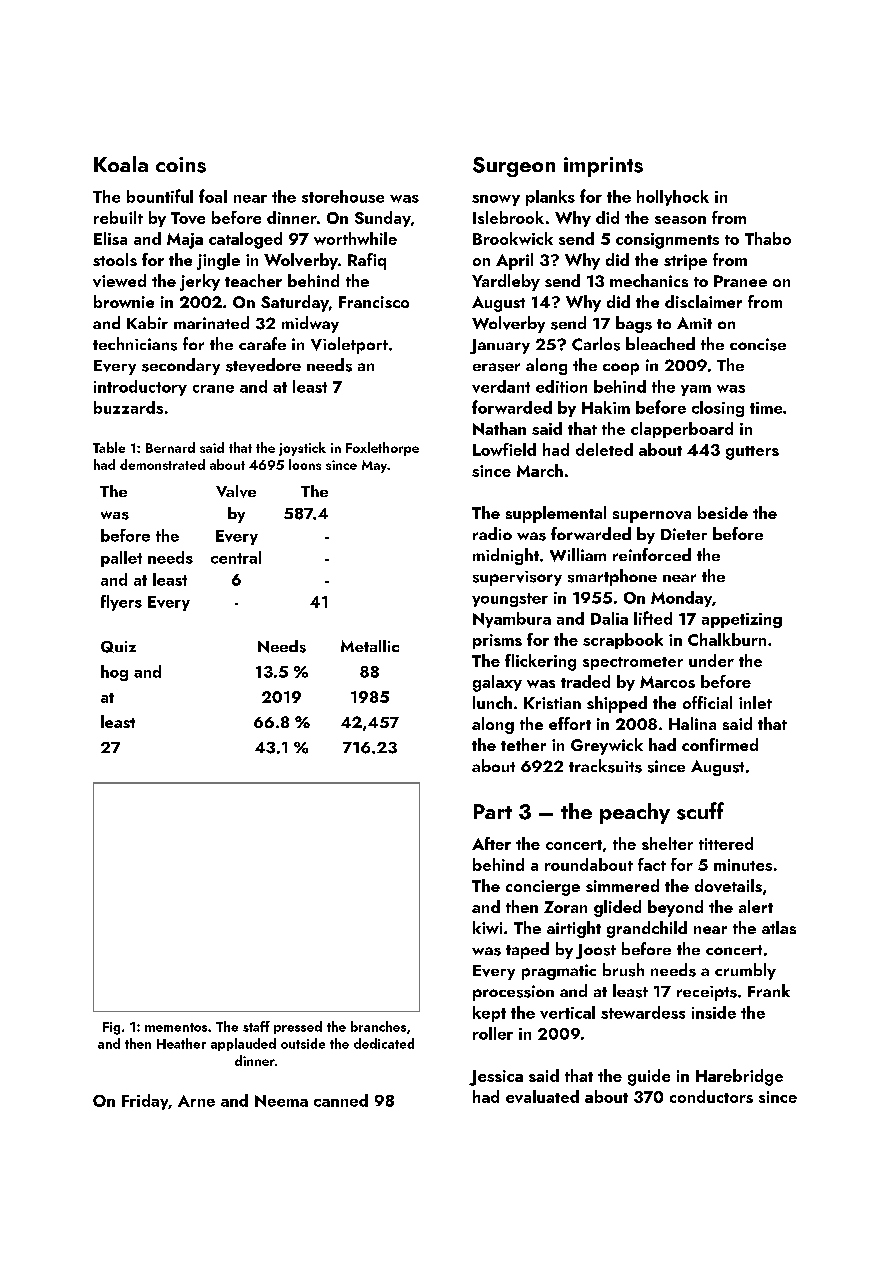 The image size is (892, 1266). I want to click on hog, so click(114, 673).
